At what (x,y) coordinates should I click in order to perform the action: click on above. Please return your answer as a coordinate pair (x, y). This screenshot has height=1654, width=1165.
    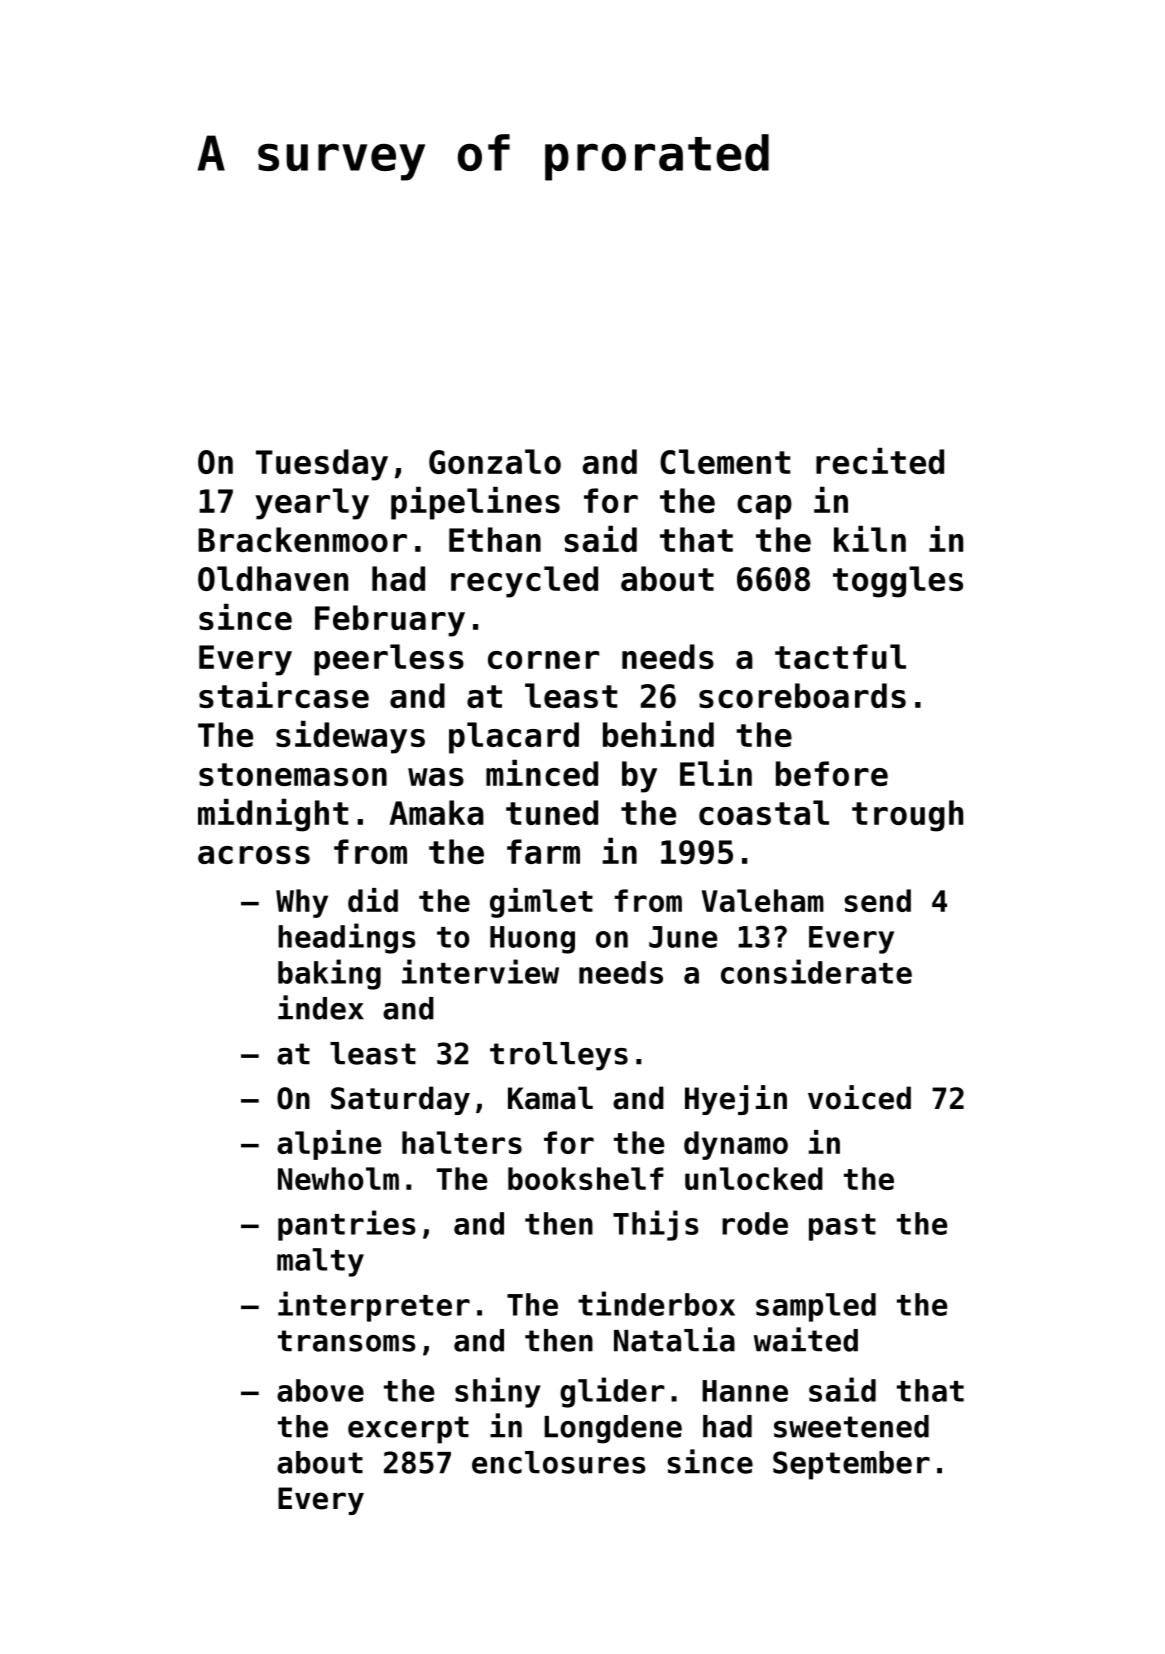
    Looking at the image, I should click on (320, 1390).
